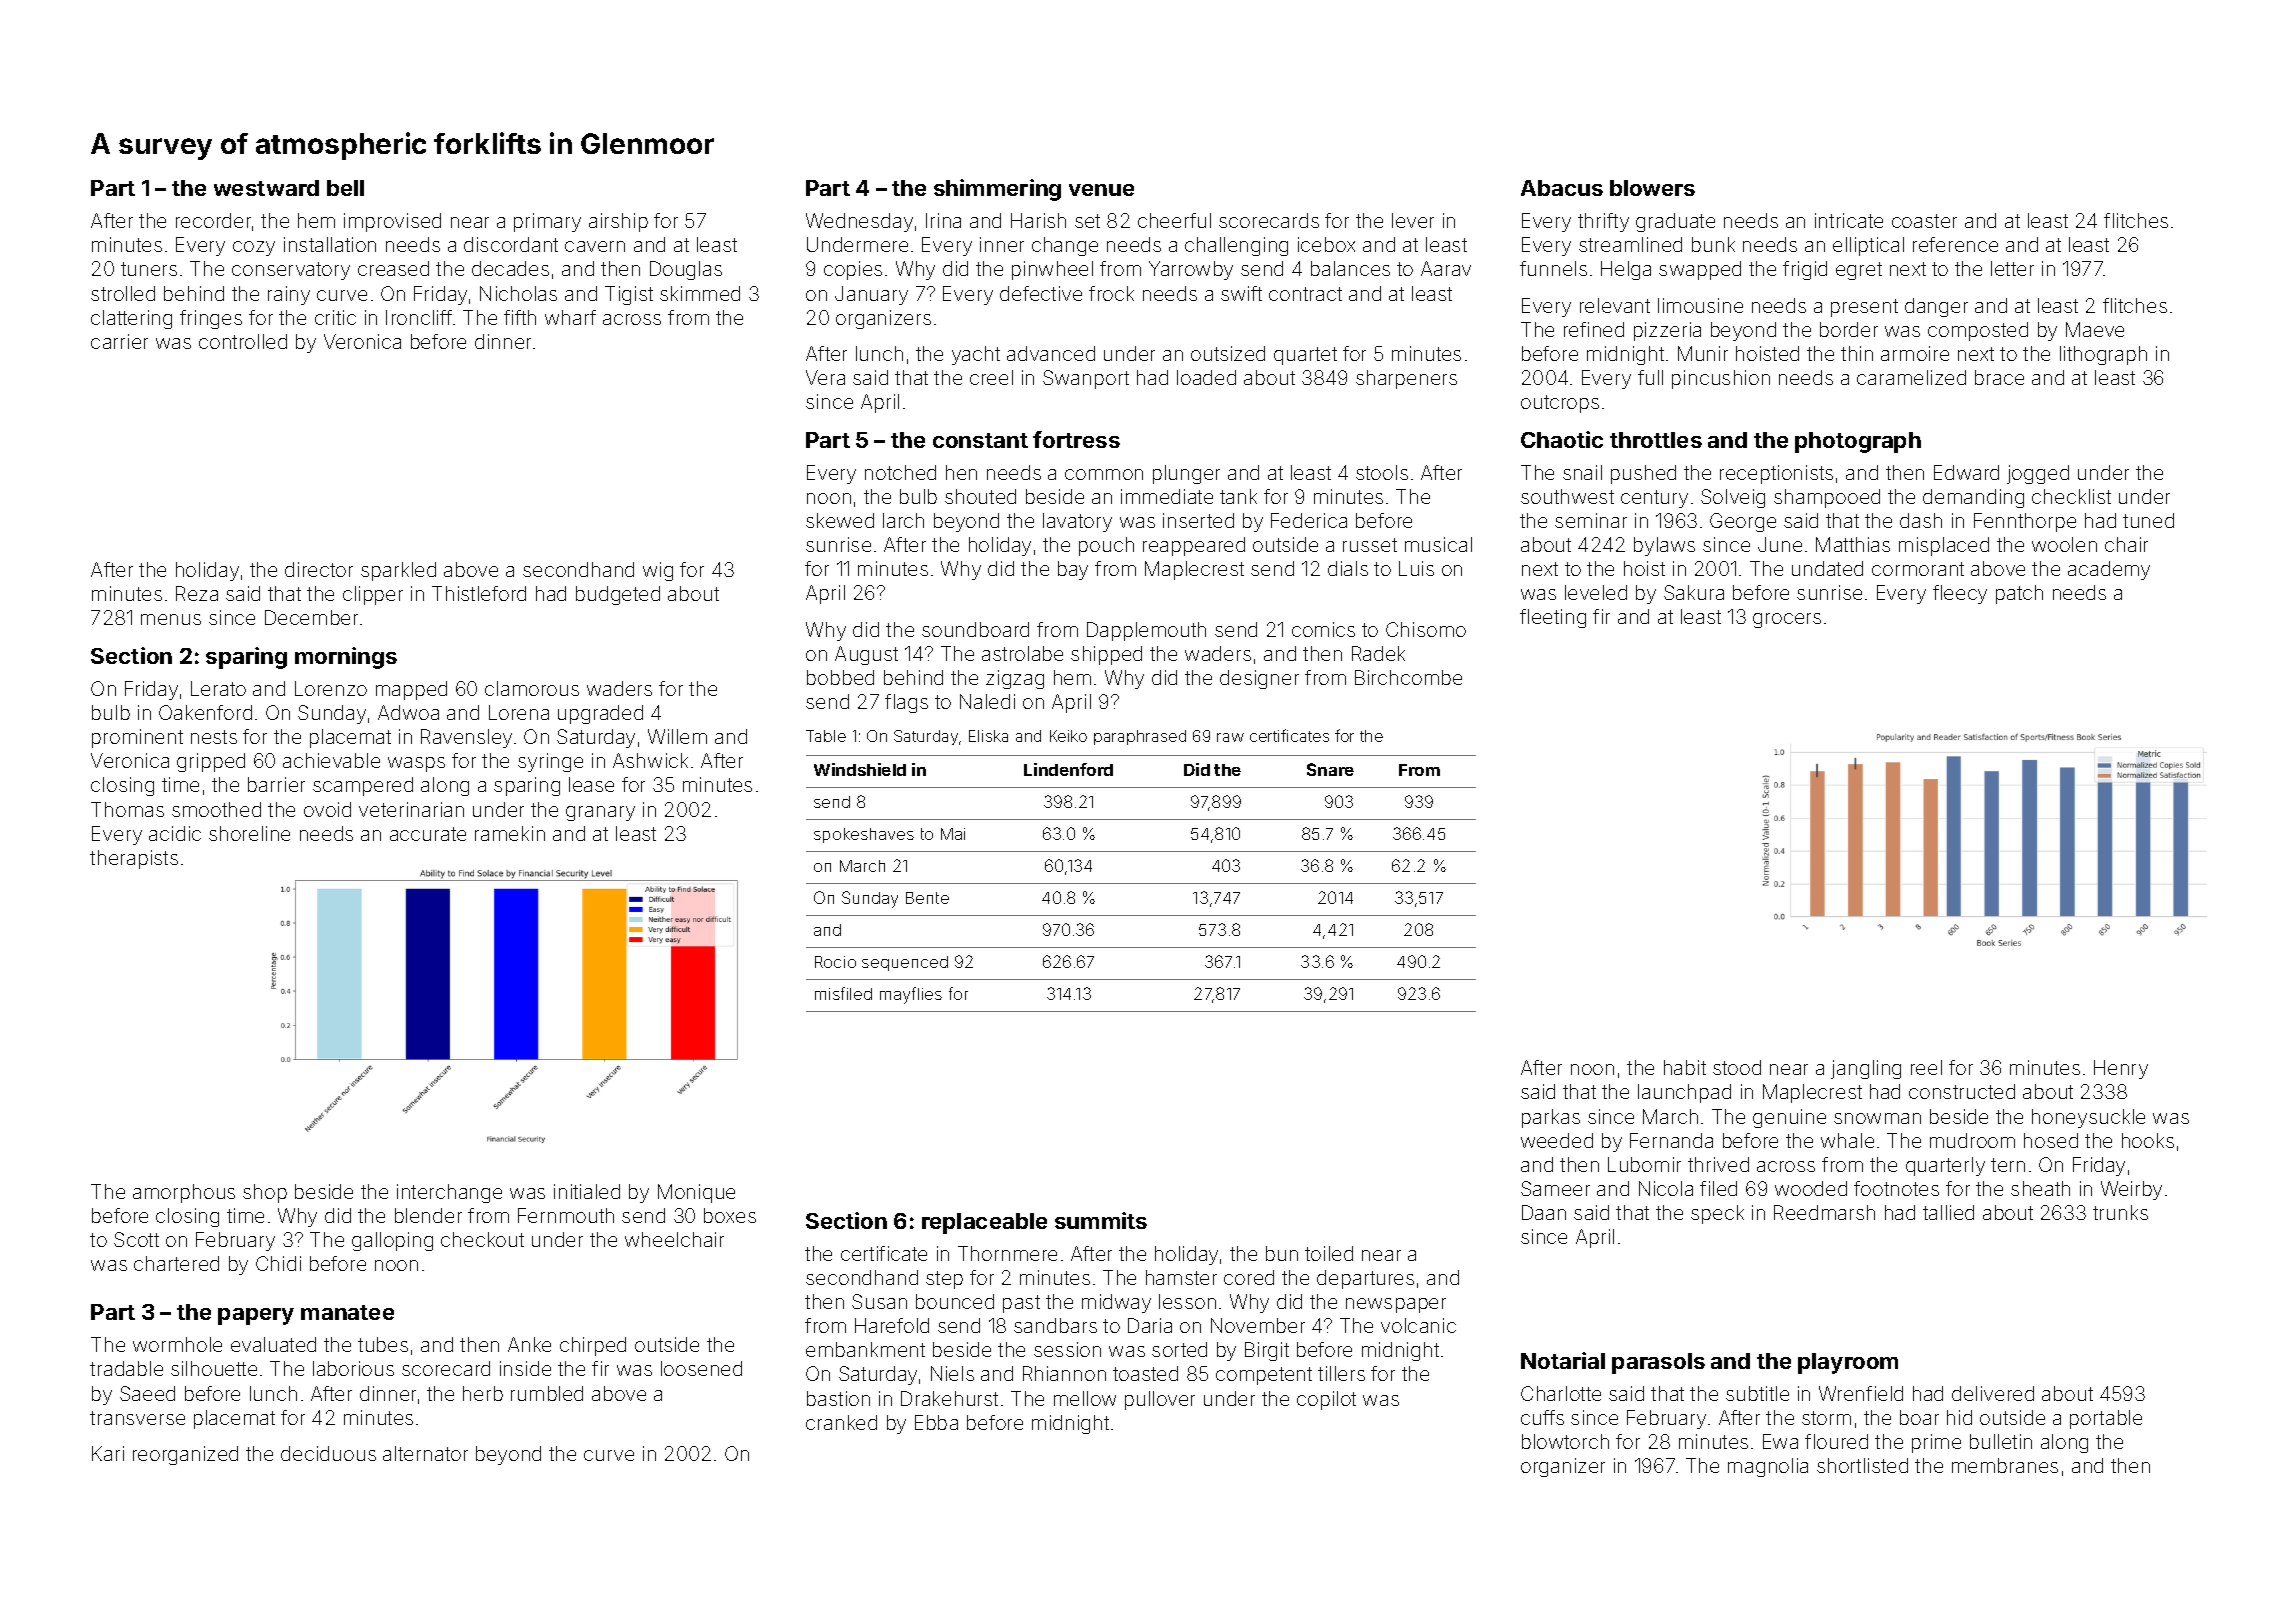  Describe the element at coordinates (328, 1453) in the screenshot. I see `deciduous` at that location.
